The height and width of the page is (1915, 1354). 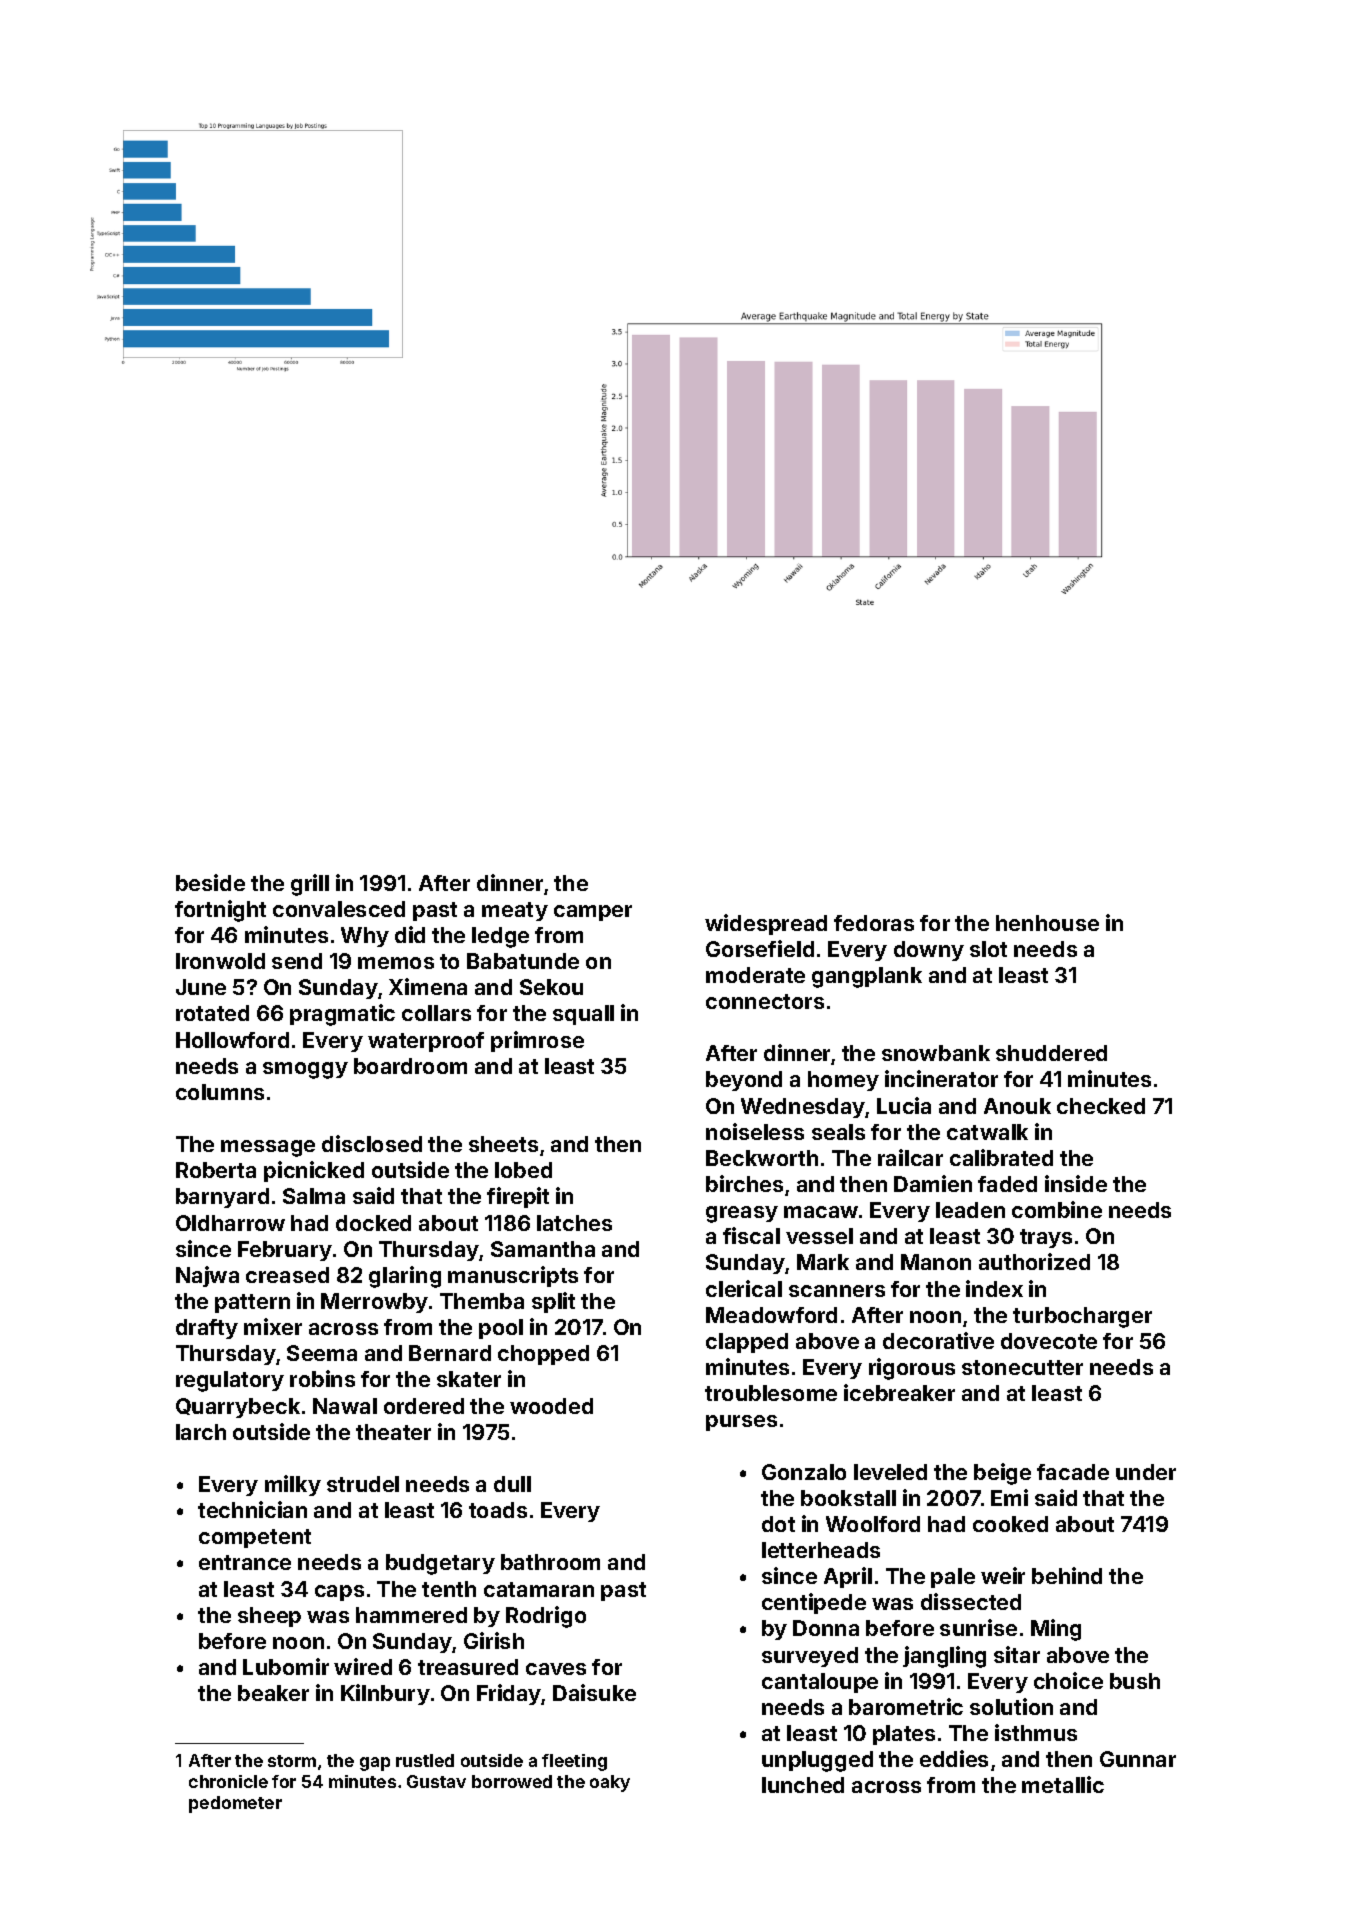 I want to click on henhouse, so click(x=1047, y=923).
